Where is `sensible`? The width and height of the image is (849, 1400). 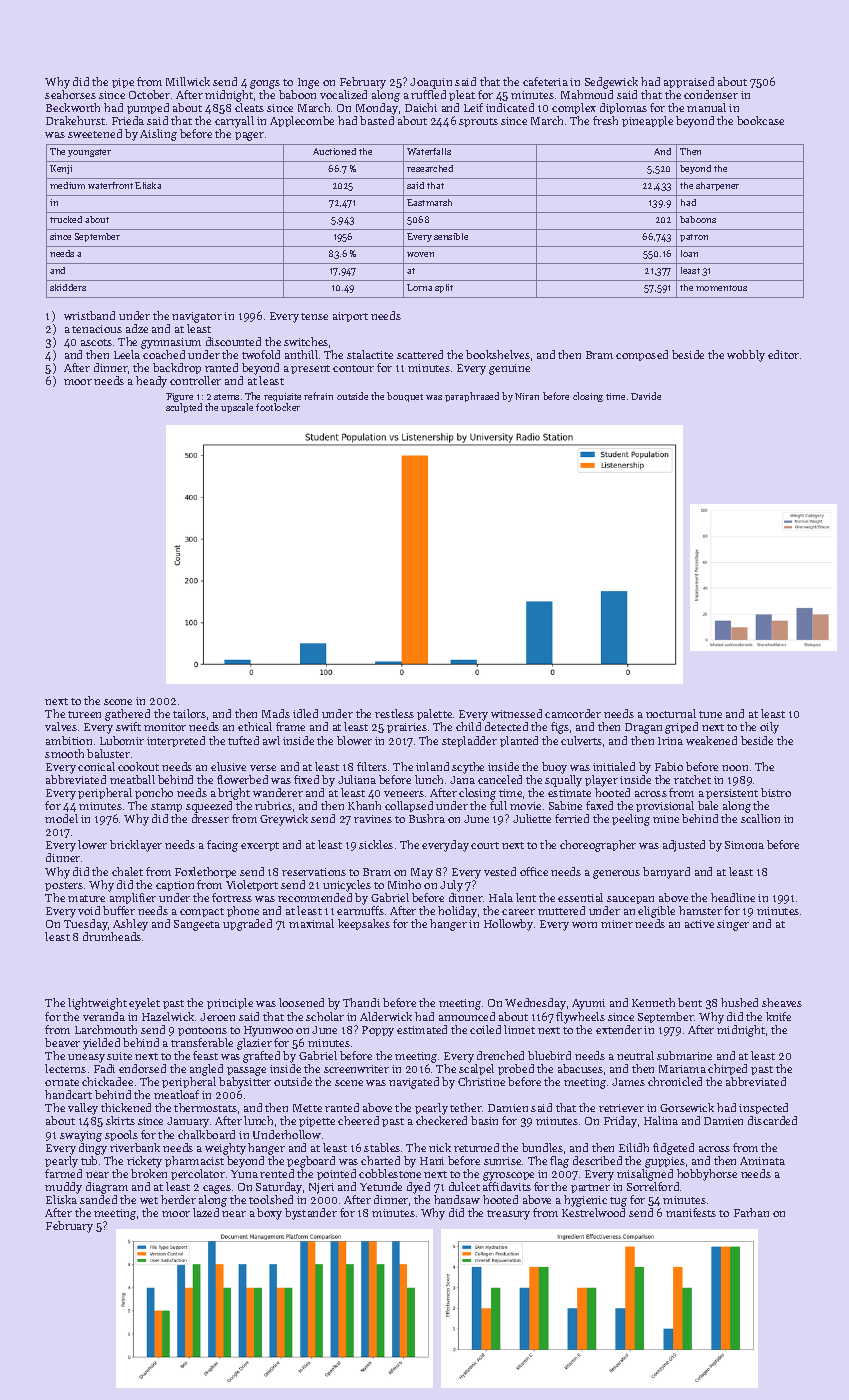
sensible is located at coordinates (451, 236).
